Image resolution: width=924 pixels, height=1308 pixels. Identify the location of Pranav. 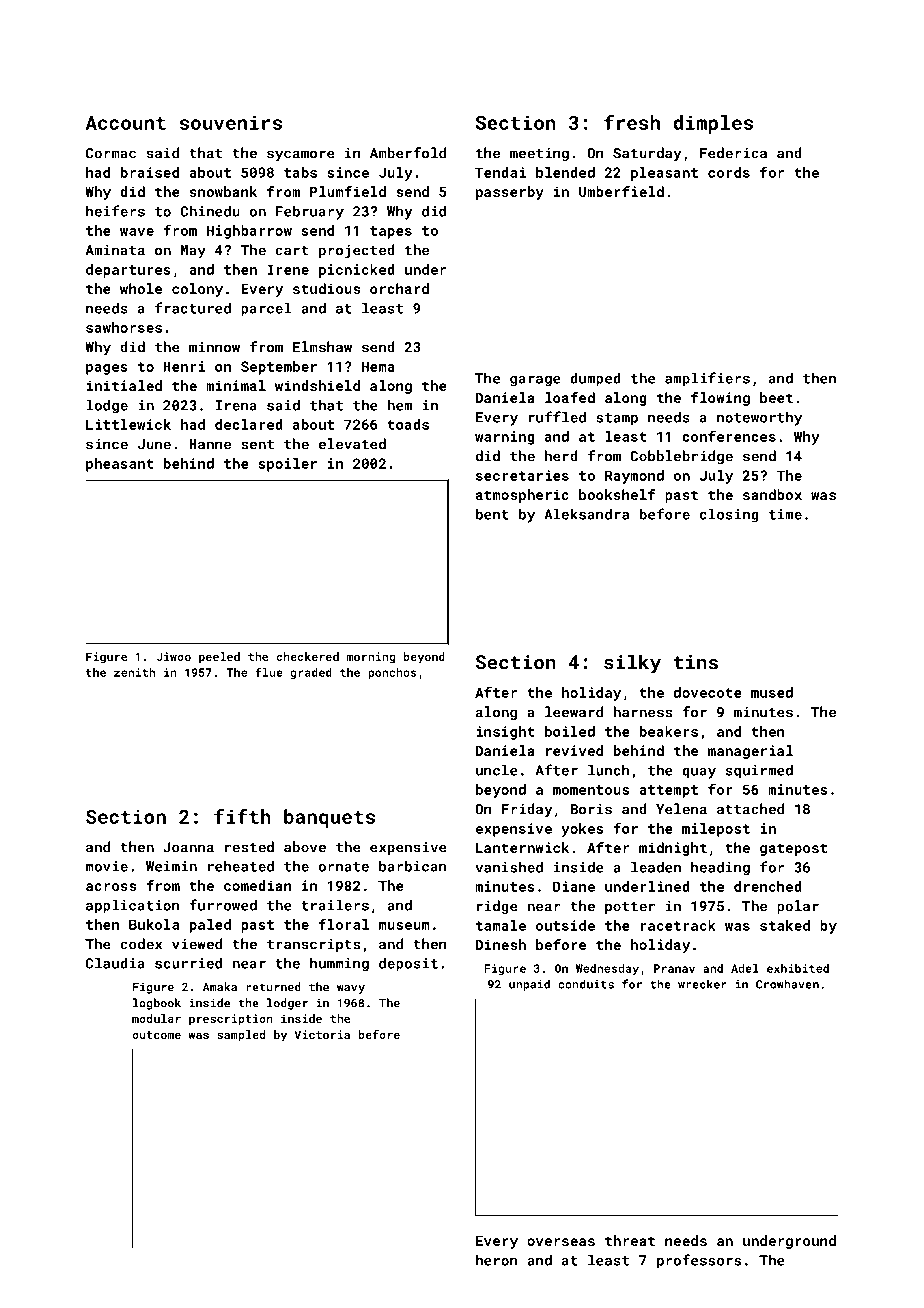
(674, 968).
